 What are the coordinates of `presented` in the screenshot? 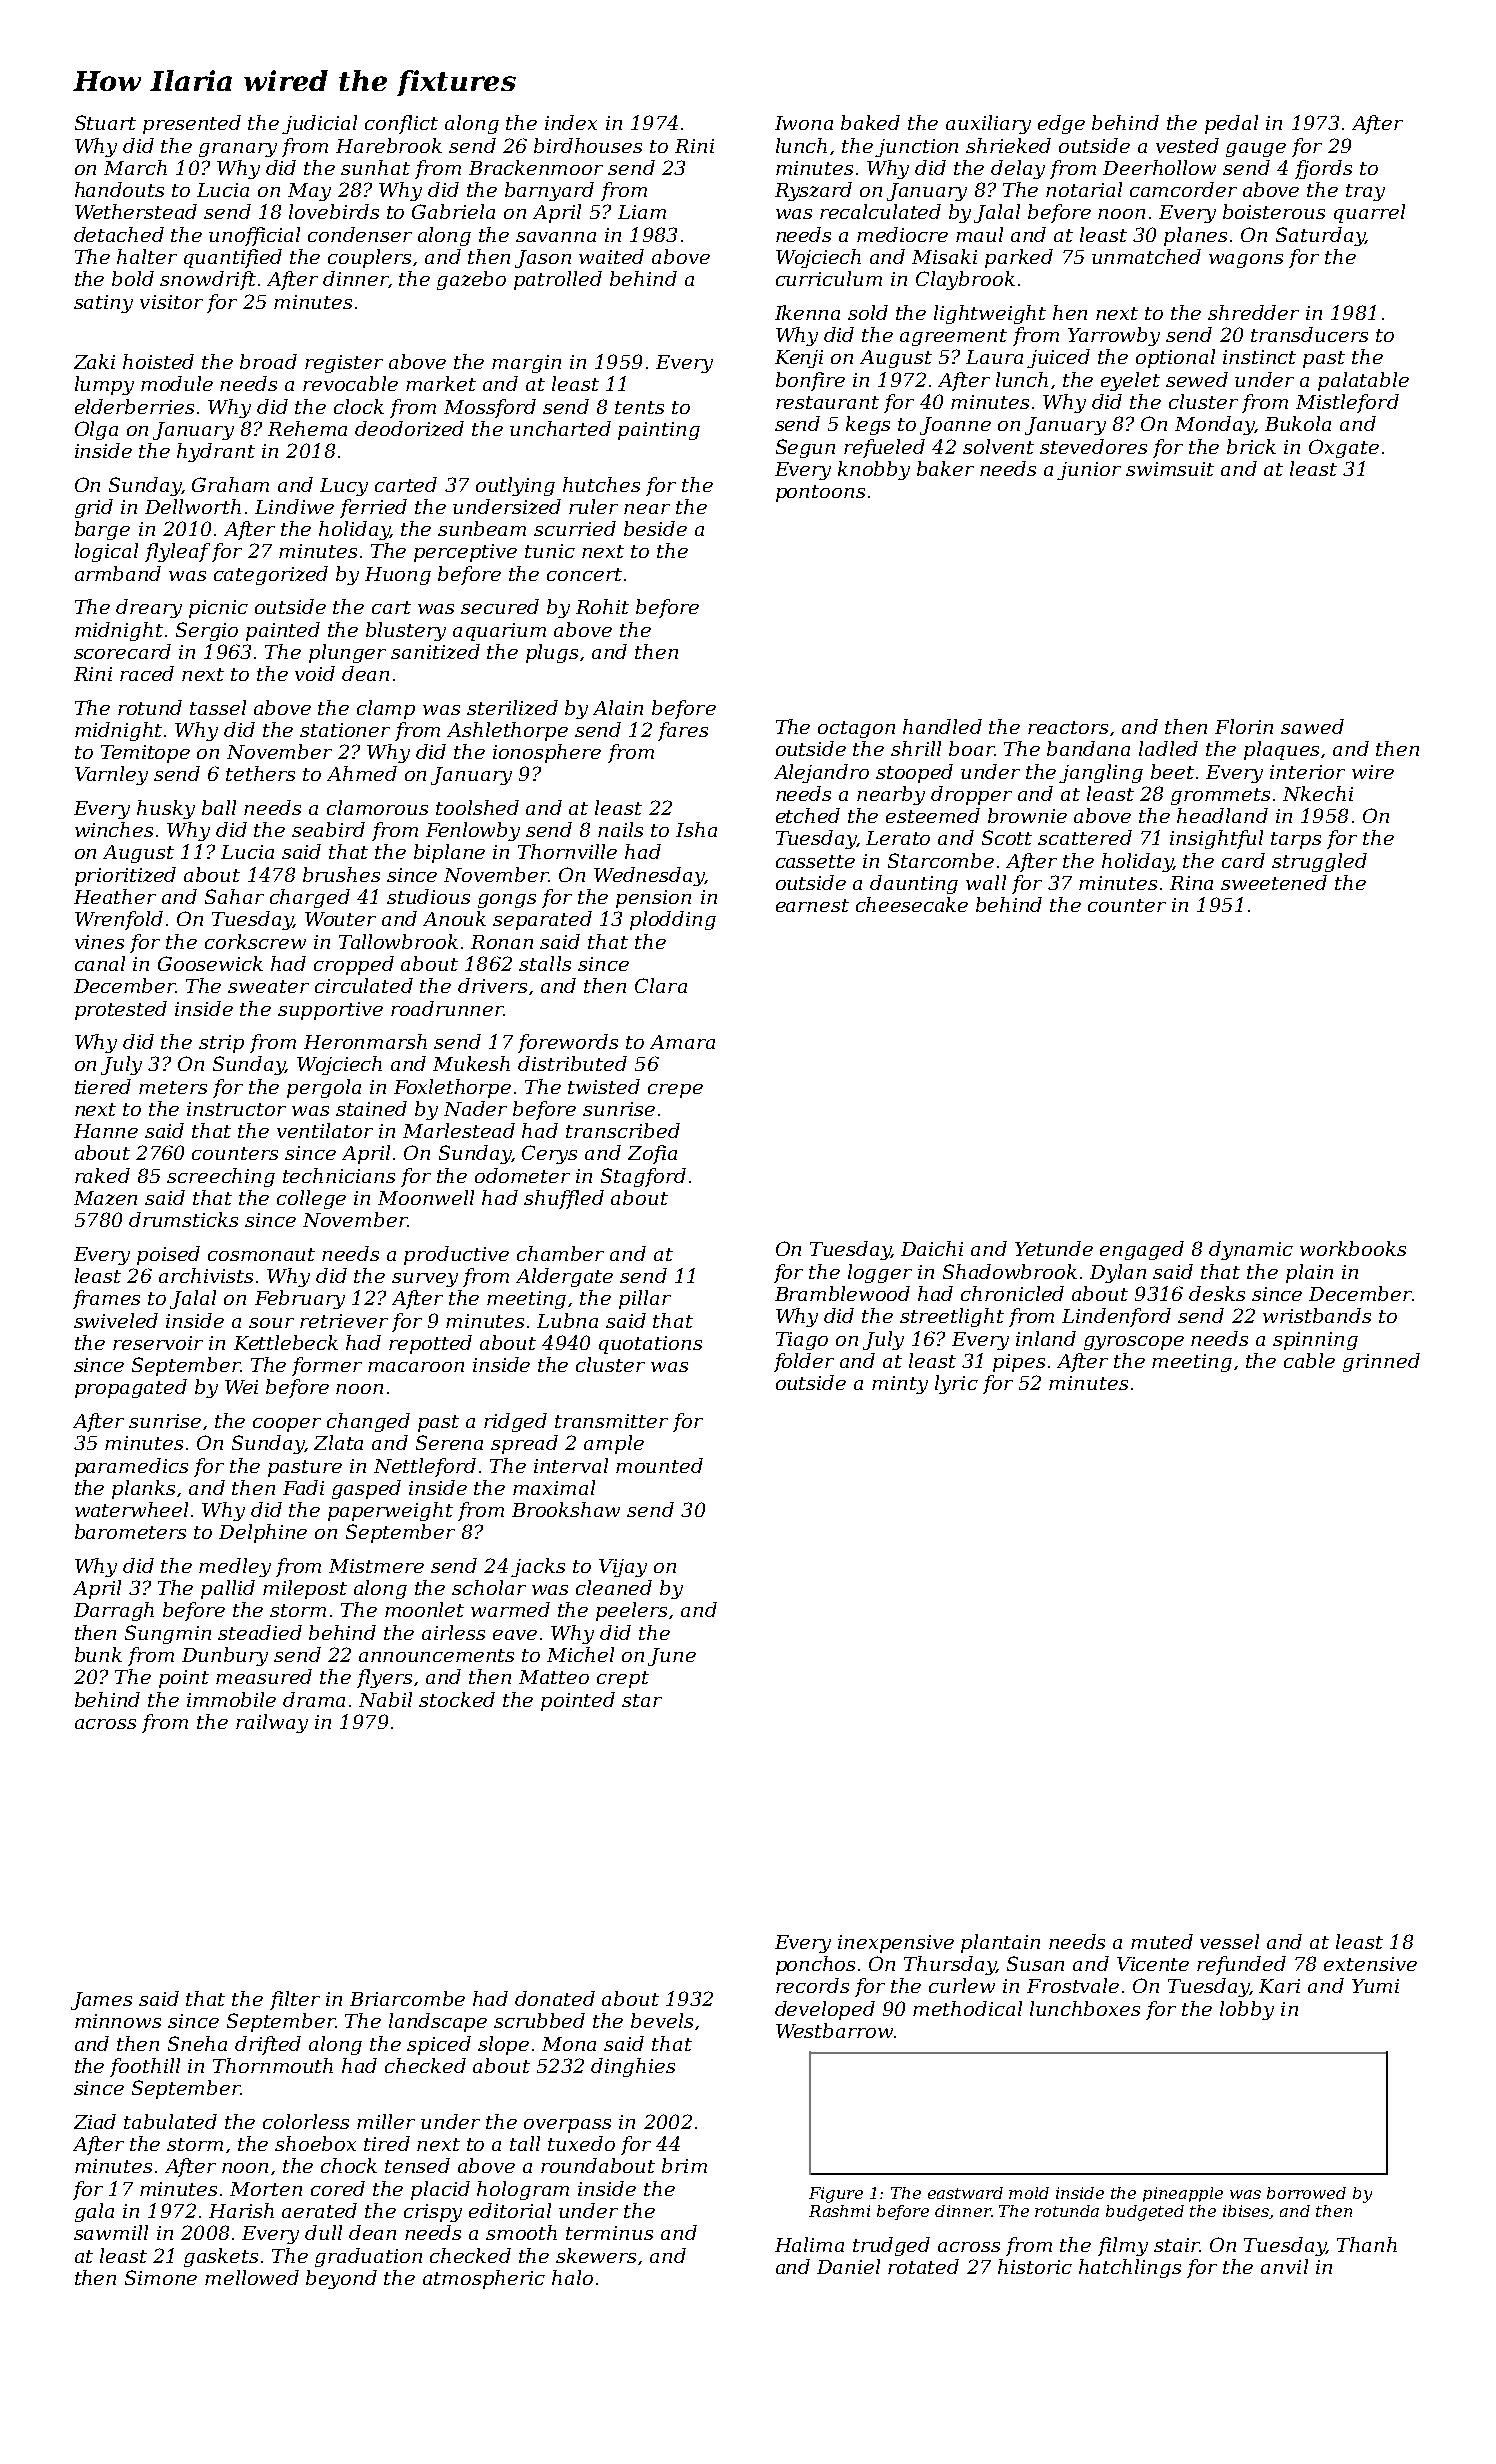 It's located at (192, 124).
